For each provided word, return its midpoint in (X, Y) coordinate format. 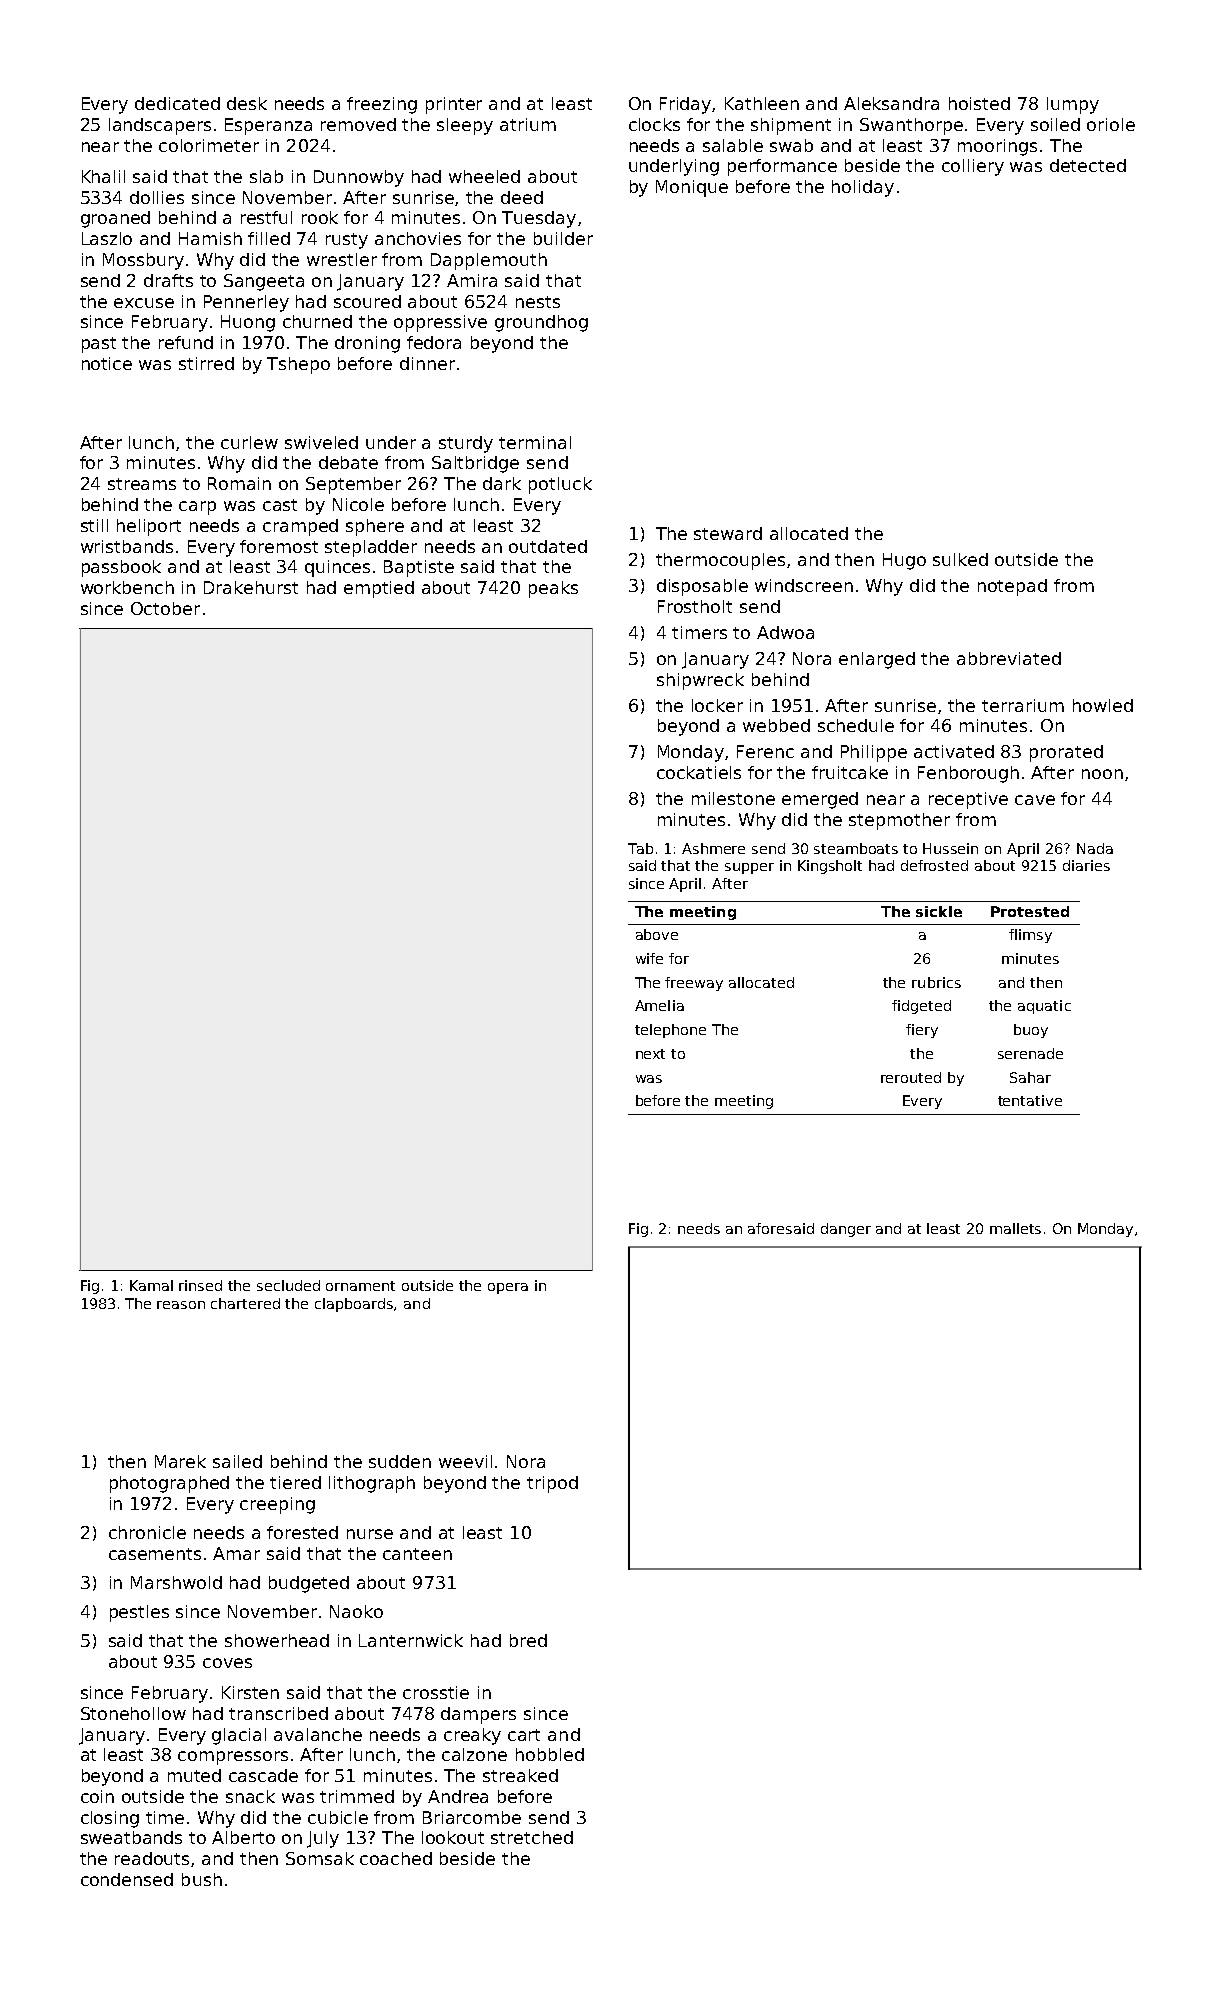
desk (247, 103)
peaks (553, 589)
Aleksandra (891, 103)
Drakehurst (251, 587)
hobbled (550, 1754)
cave (1035, 800)
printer (454, 105)
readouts (153, 1859)
